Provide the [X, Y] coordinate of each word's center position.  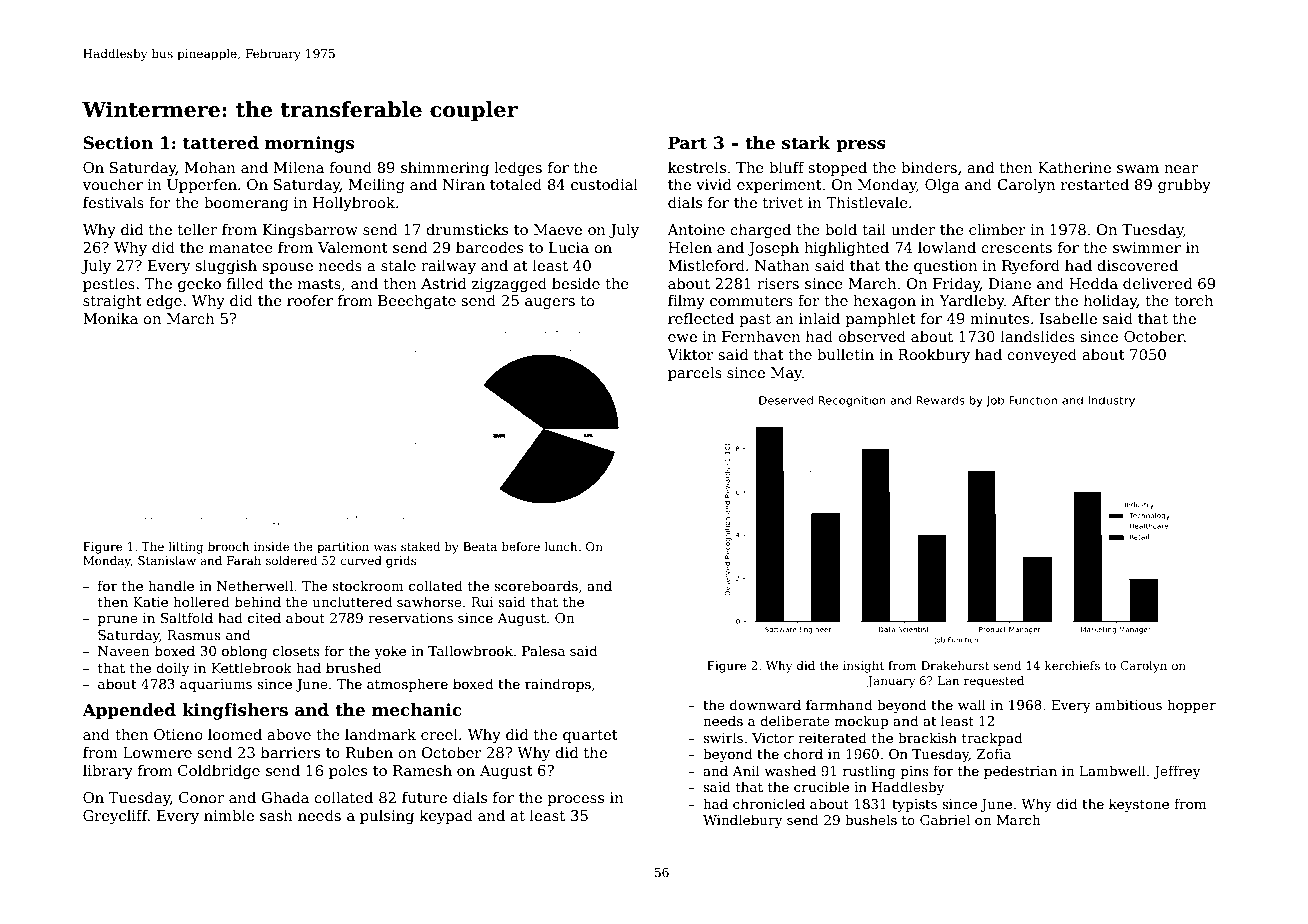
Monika [110, 318]
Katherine [1074, 167]
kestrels [697, 167]
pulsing [387, 816]
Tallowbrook [470, 650]
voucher [112, 184]
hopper [1191, 706]
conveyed [1042, 355]
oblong [245, 652]
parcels [695, 373]
